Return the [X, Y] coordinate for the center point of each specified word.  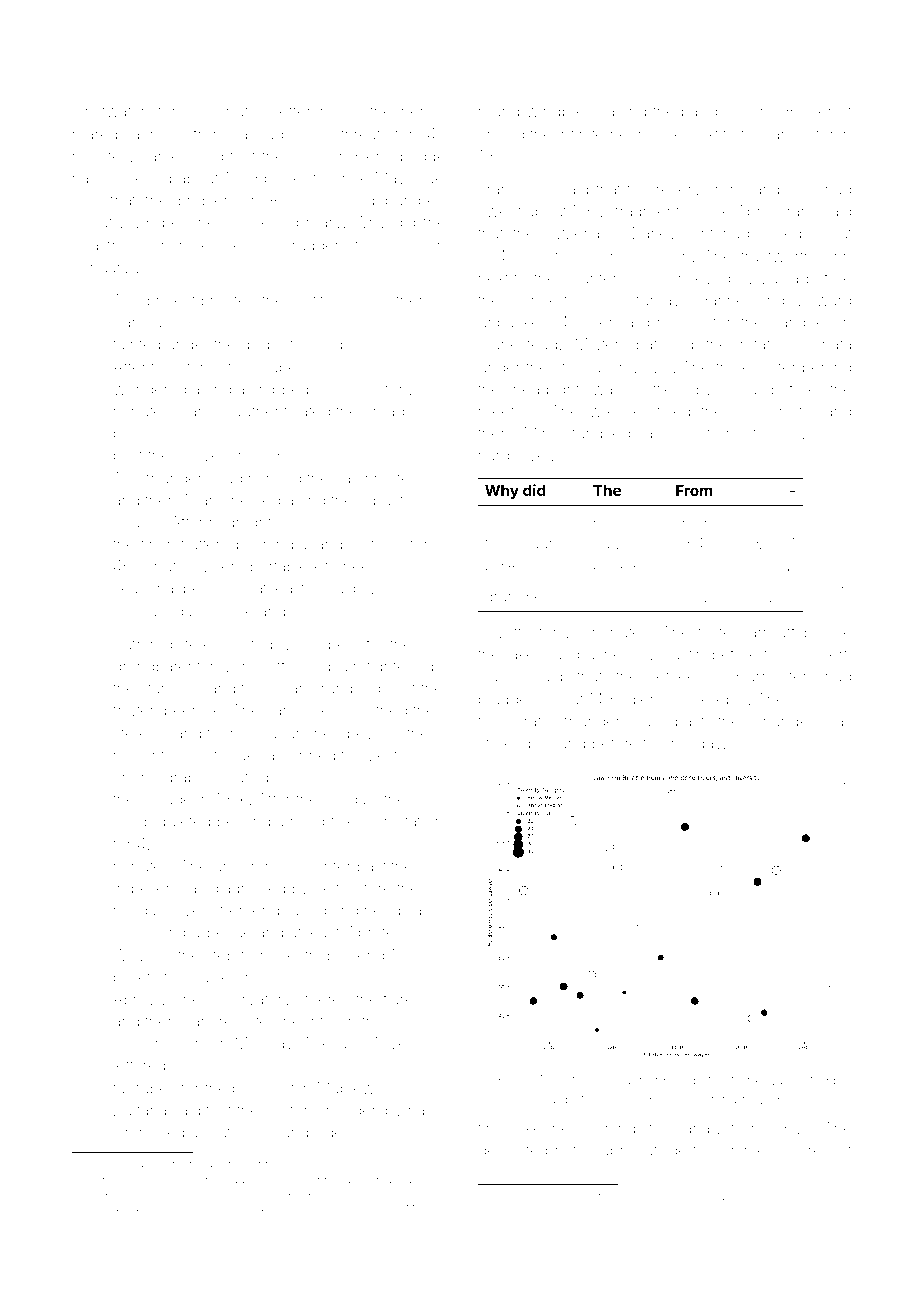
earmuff [767, 631]
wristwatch [110, 111]
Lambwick [782, 189]
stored [500, 743]
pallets [136, 978]
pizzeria [572, 234]
